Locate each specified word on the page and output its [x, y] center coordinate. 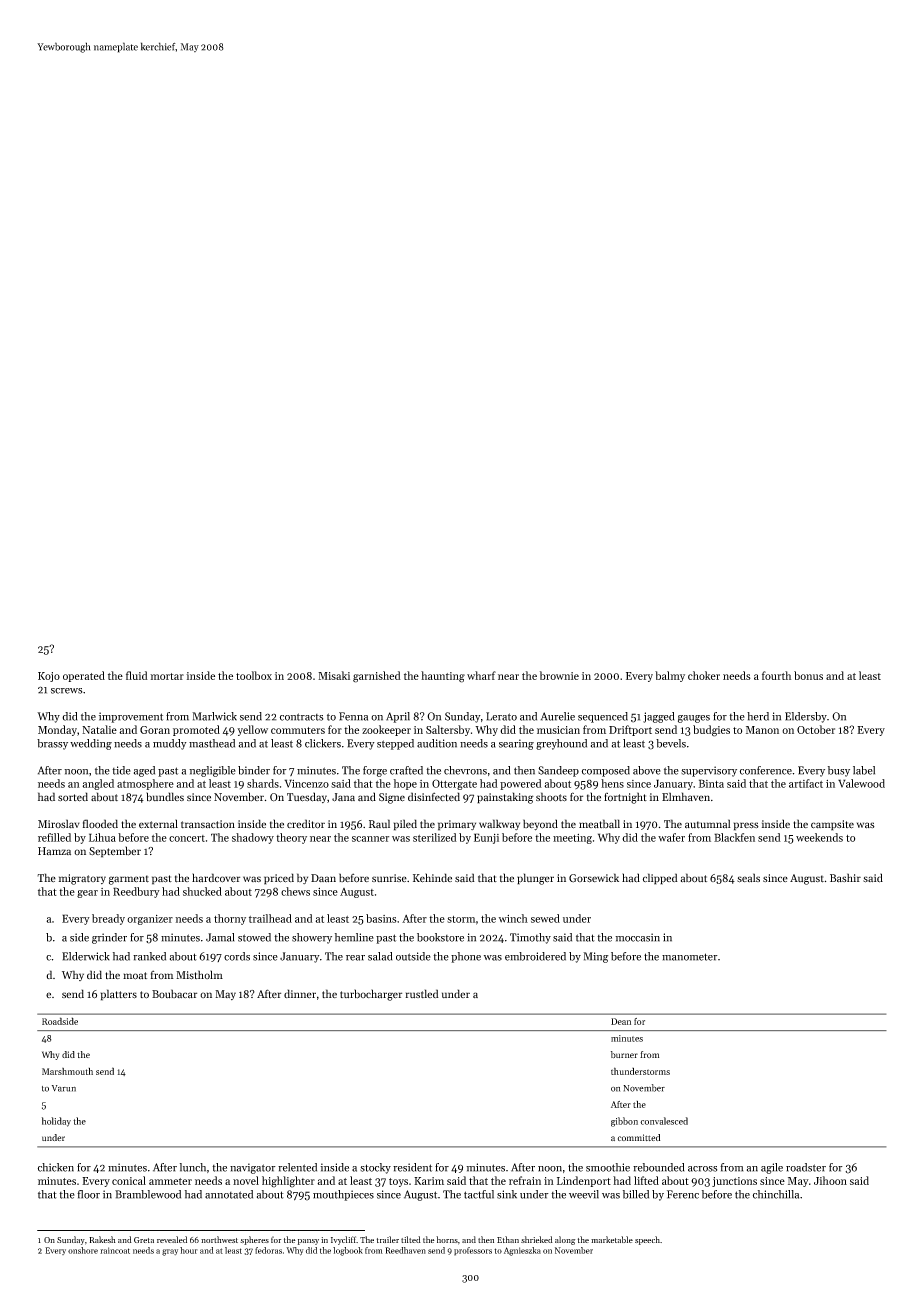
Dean [621, 1021]
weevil [584, 1194]
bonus [808, 675]
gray [170, 1252]
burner [624, 1054]
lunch [193, 1167]
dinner [300, 993]
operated [84, 676]
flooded [100, 824]
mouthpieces [343, 1195]
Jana [343, 797]
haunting [443, 677]
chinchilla [776, 1194]
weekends [819, 837]
